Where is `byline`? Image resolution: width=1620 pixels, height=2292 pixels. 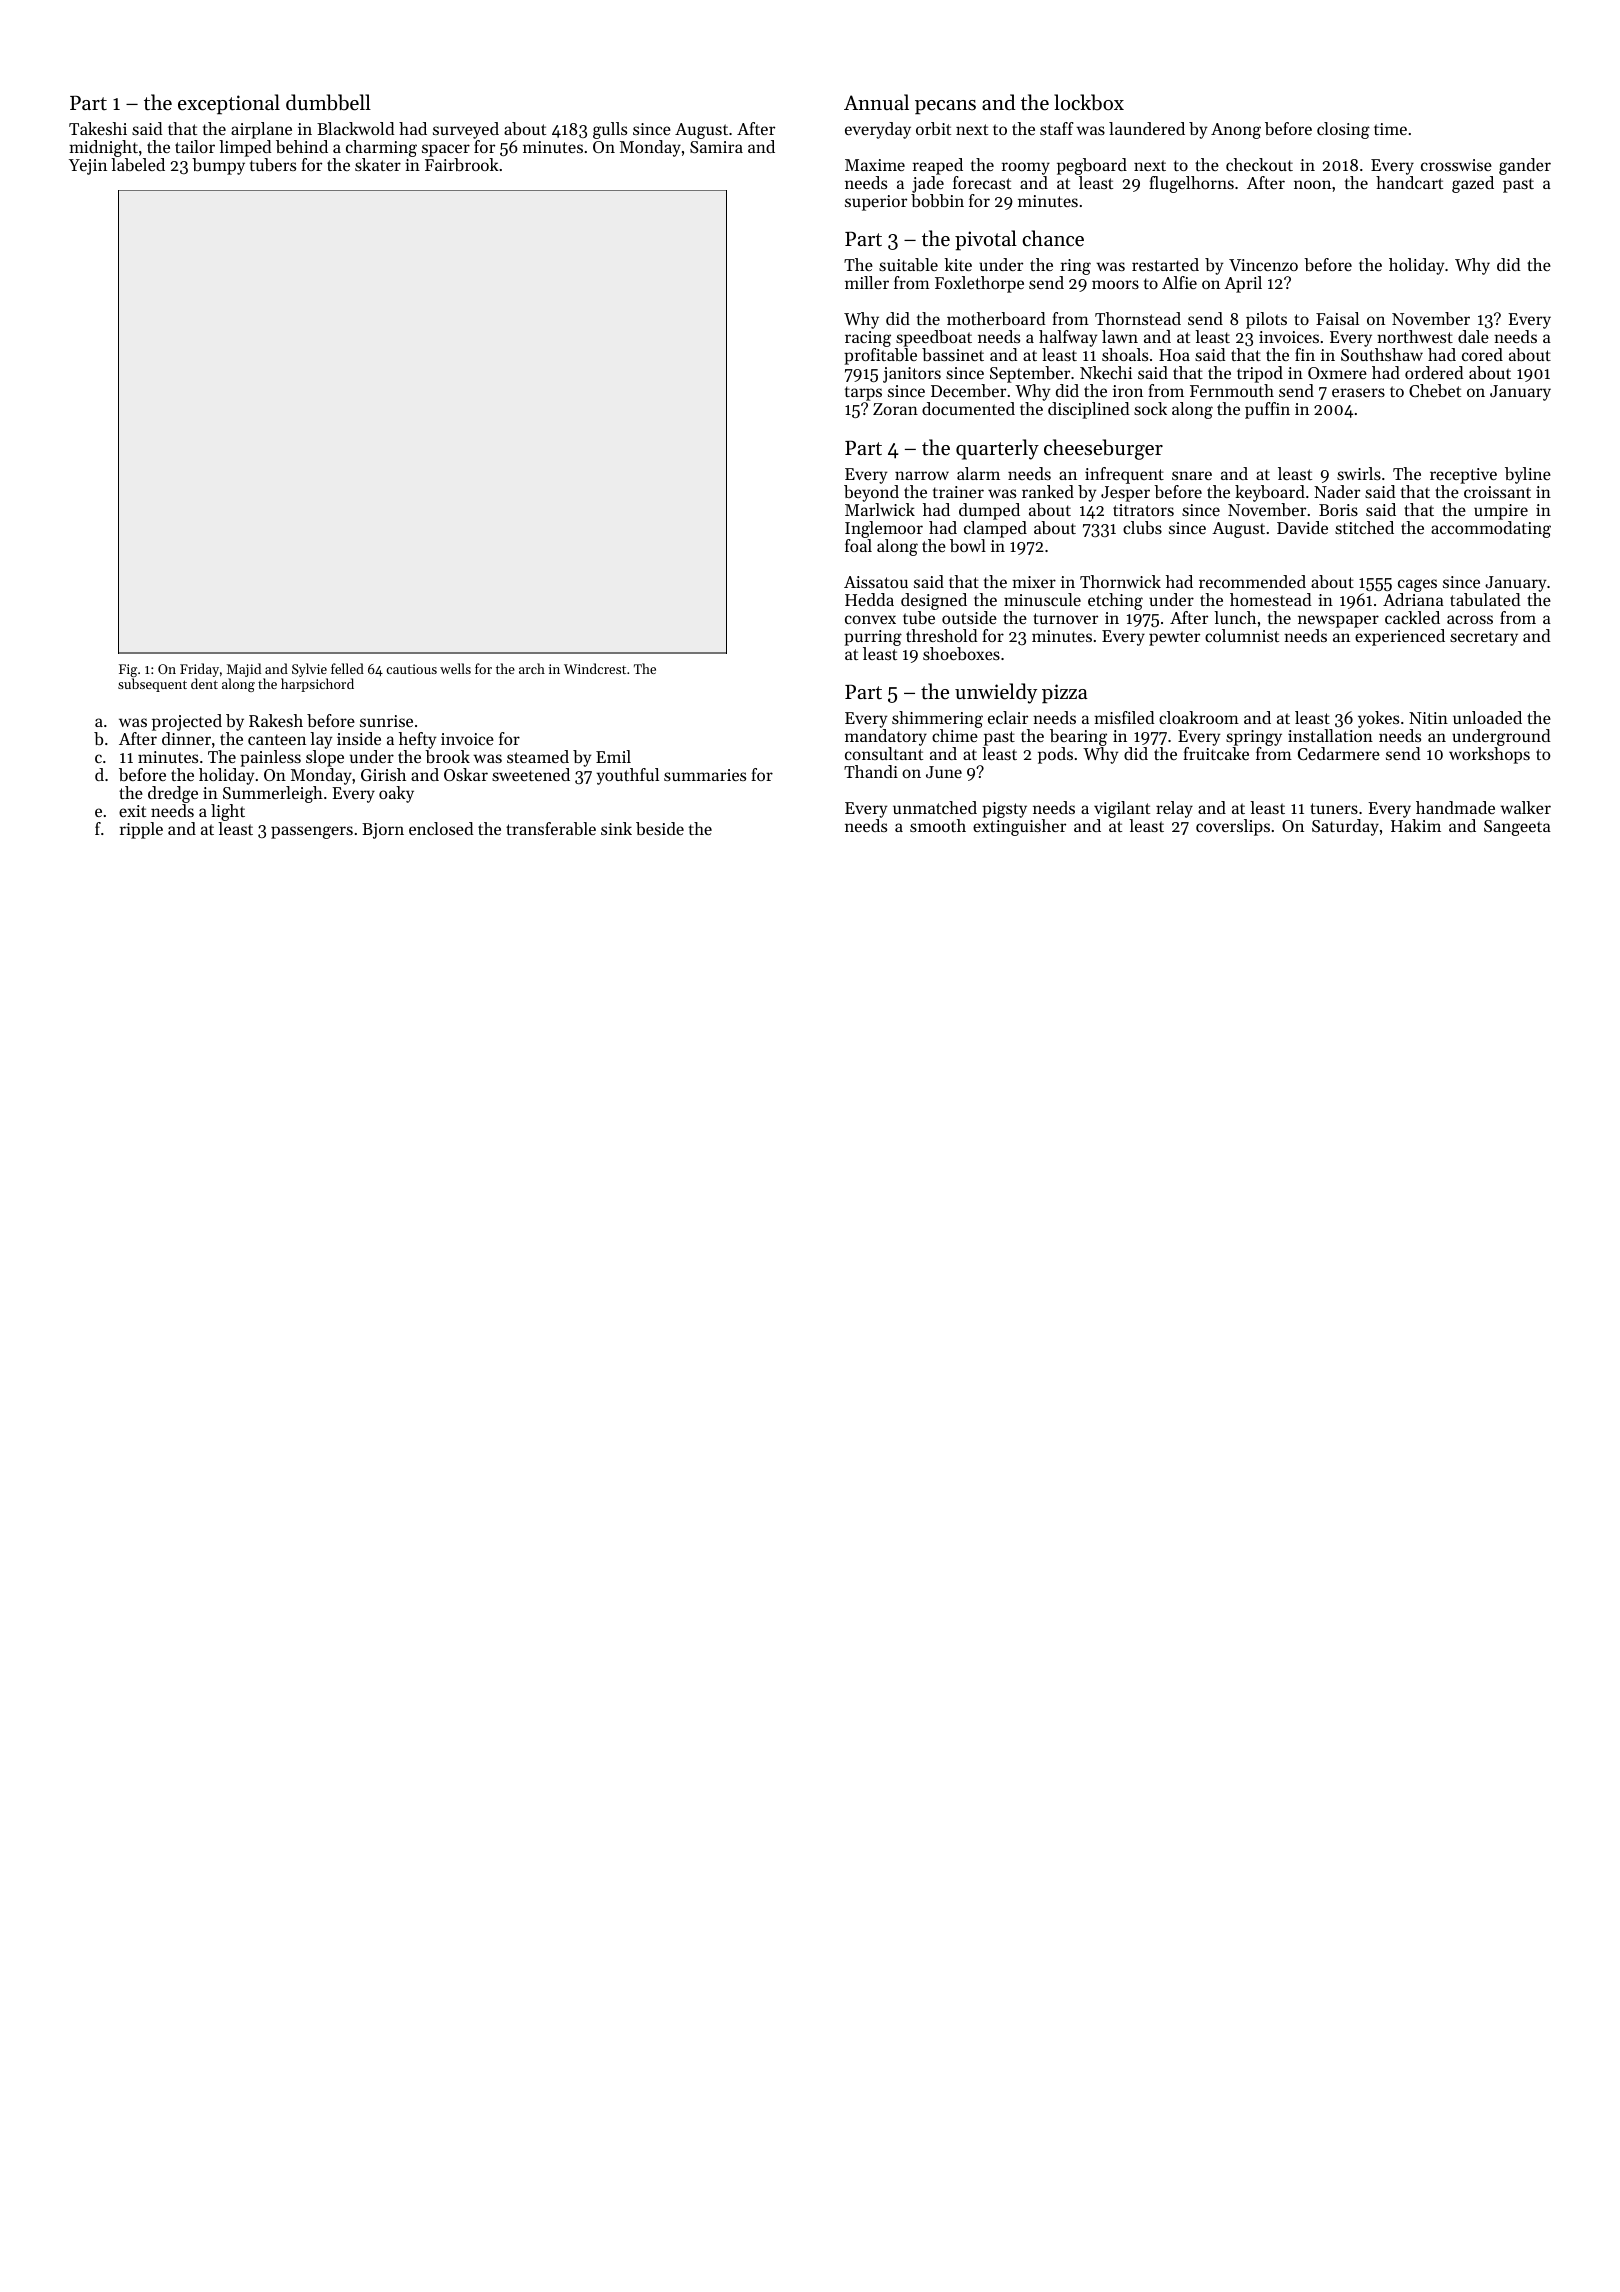
byline is located at coordinates (1528, 475).
